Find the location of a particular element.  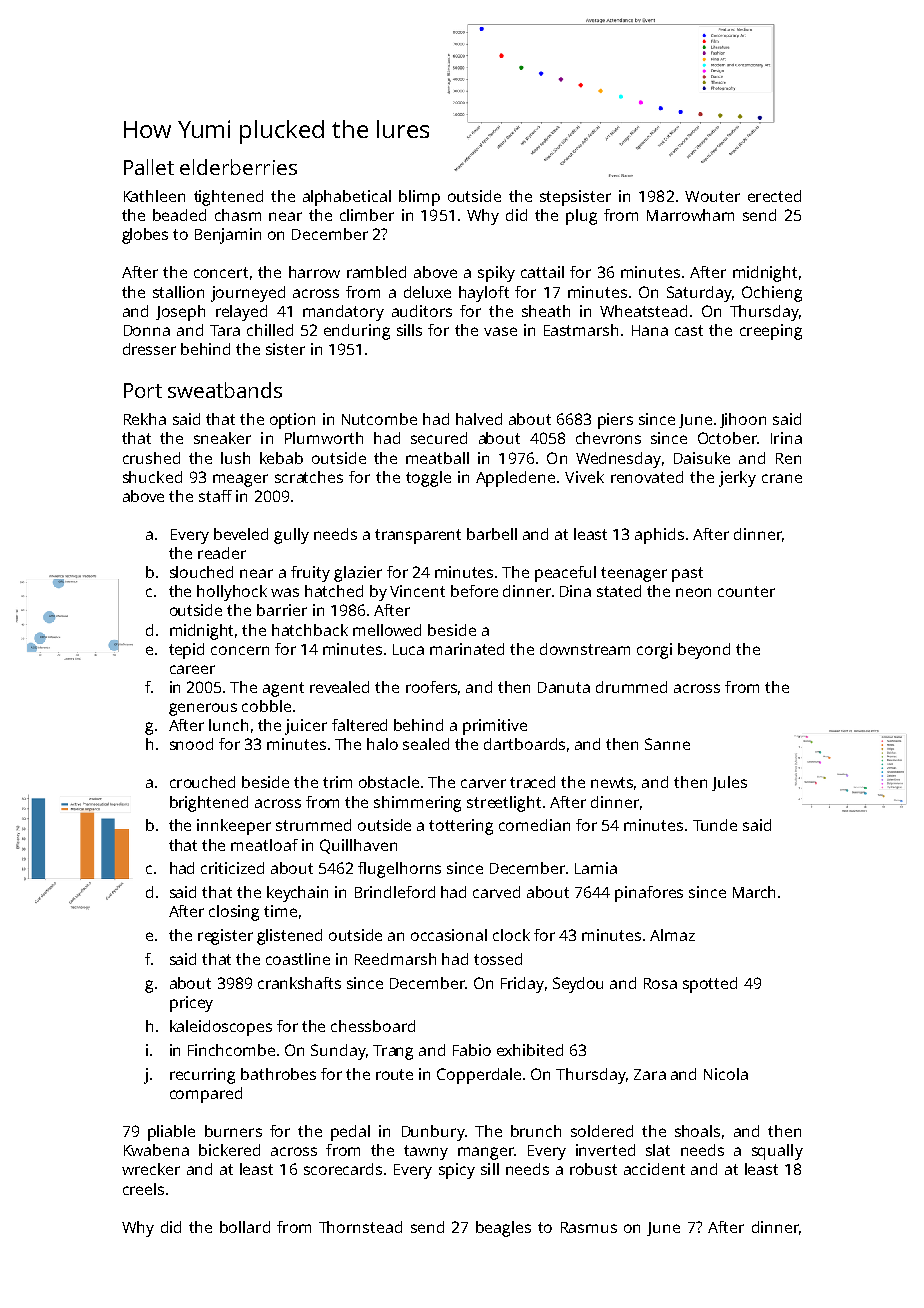

creeping is located at coordinates (771, 332).
